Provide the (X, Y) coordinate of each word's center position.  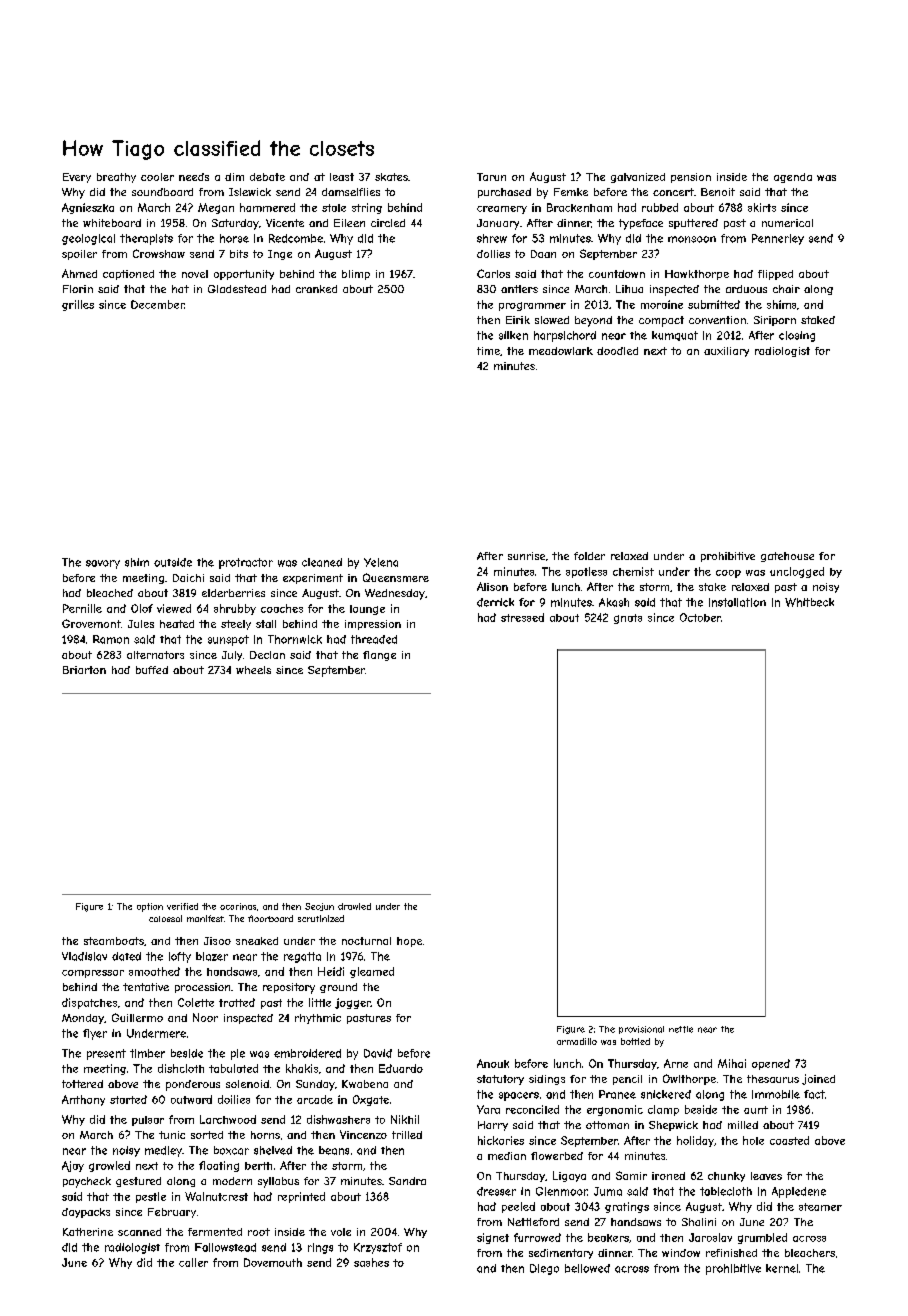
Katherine (88, 1232)
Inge (280, 255)
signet (493, 1238)
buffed (152, 670)
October (700, 617)
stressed (522, 617)
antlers (519, 289)
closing (797, 336)
